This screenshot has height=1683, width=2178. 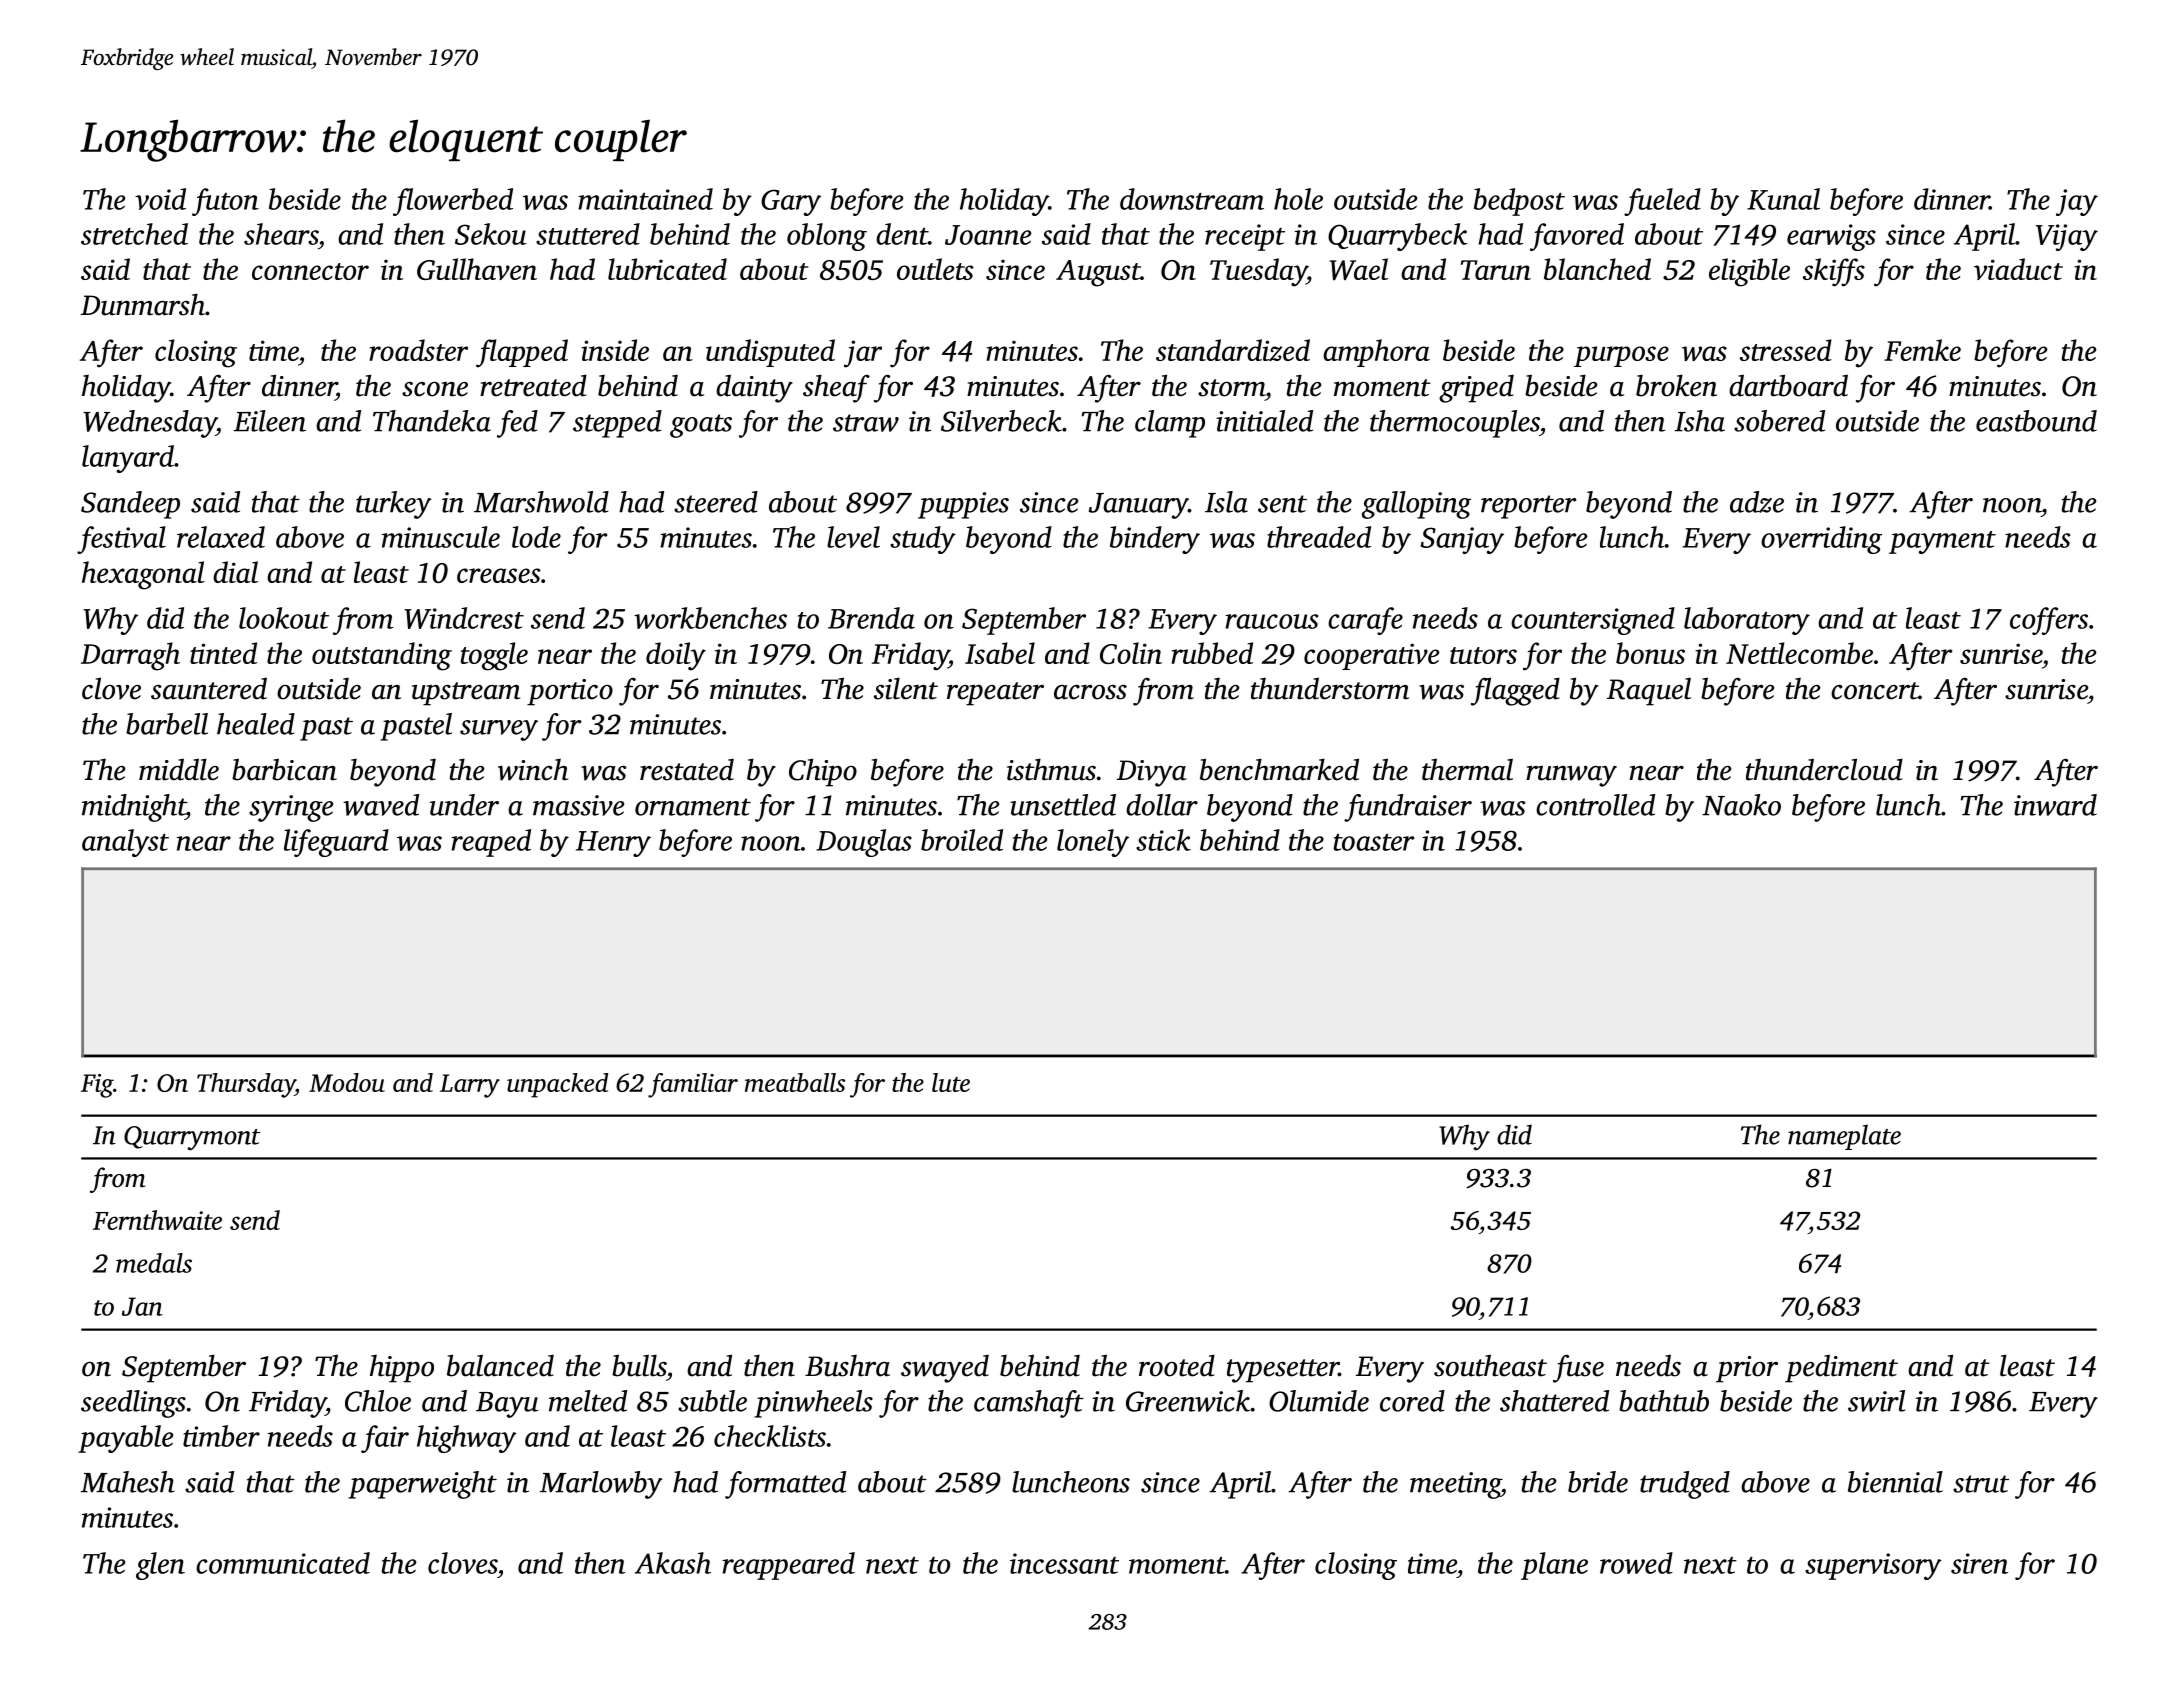 I want to click on nameplate, so click(x=1844, y=1137).
